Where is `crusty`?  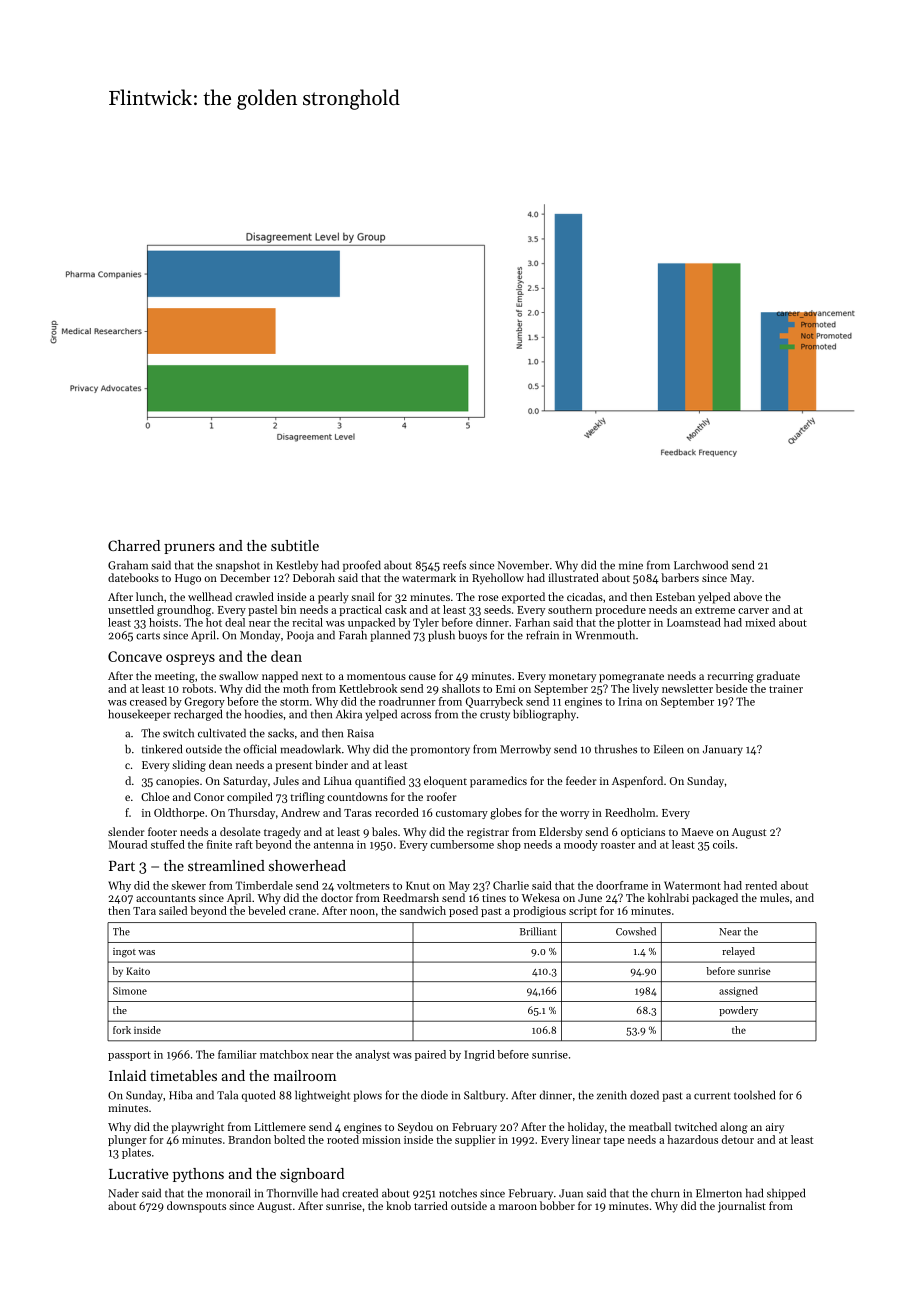
crusty is located at coordinates (495, 716).
